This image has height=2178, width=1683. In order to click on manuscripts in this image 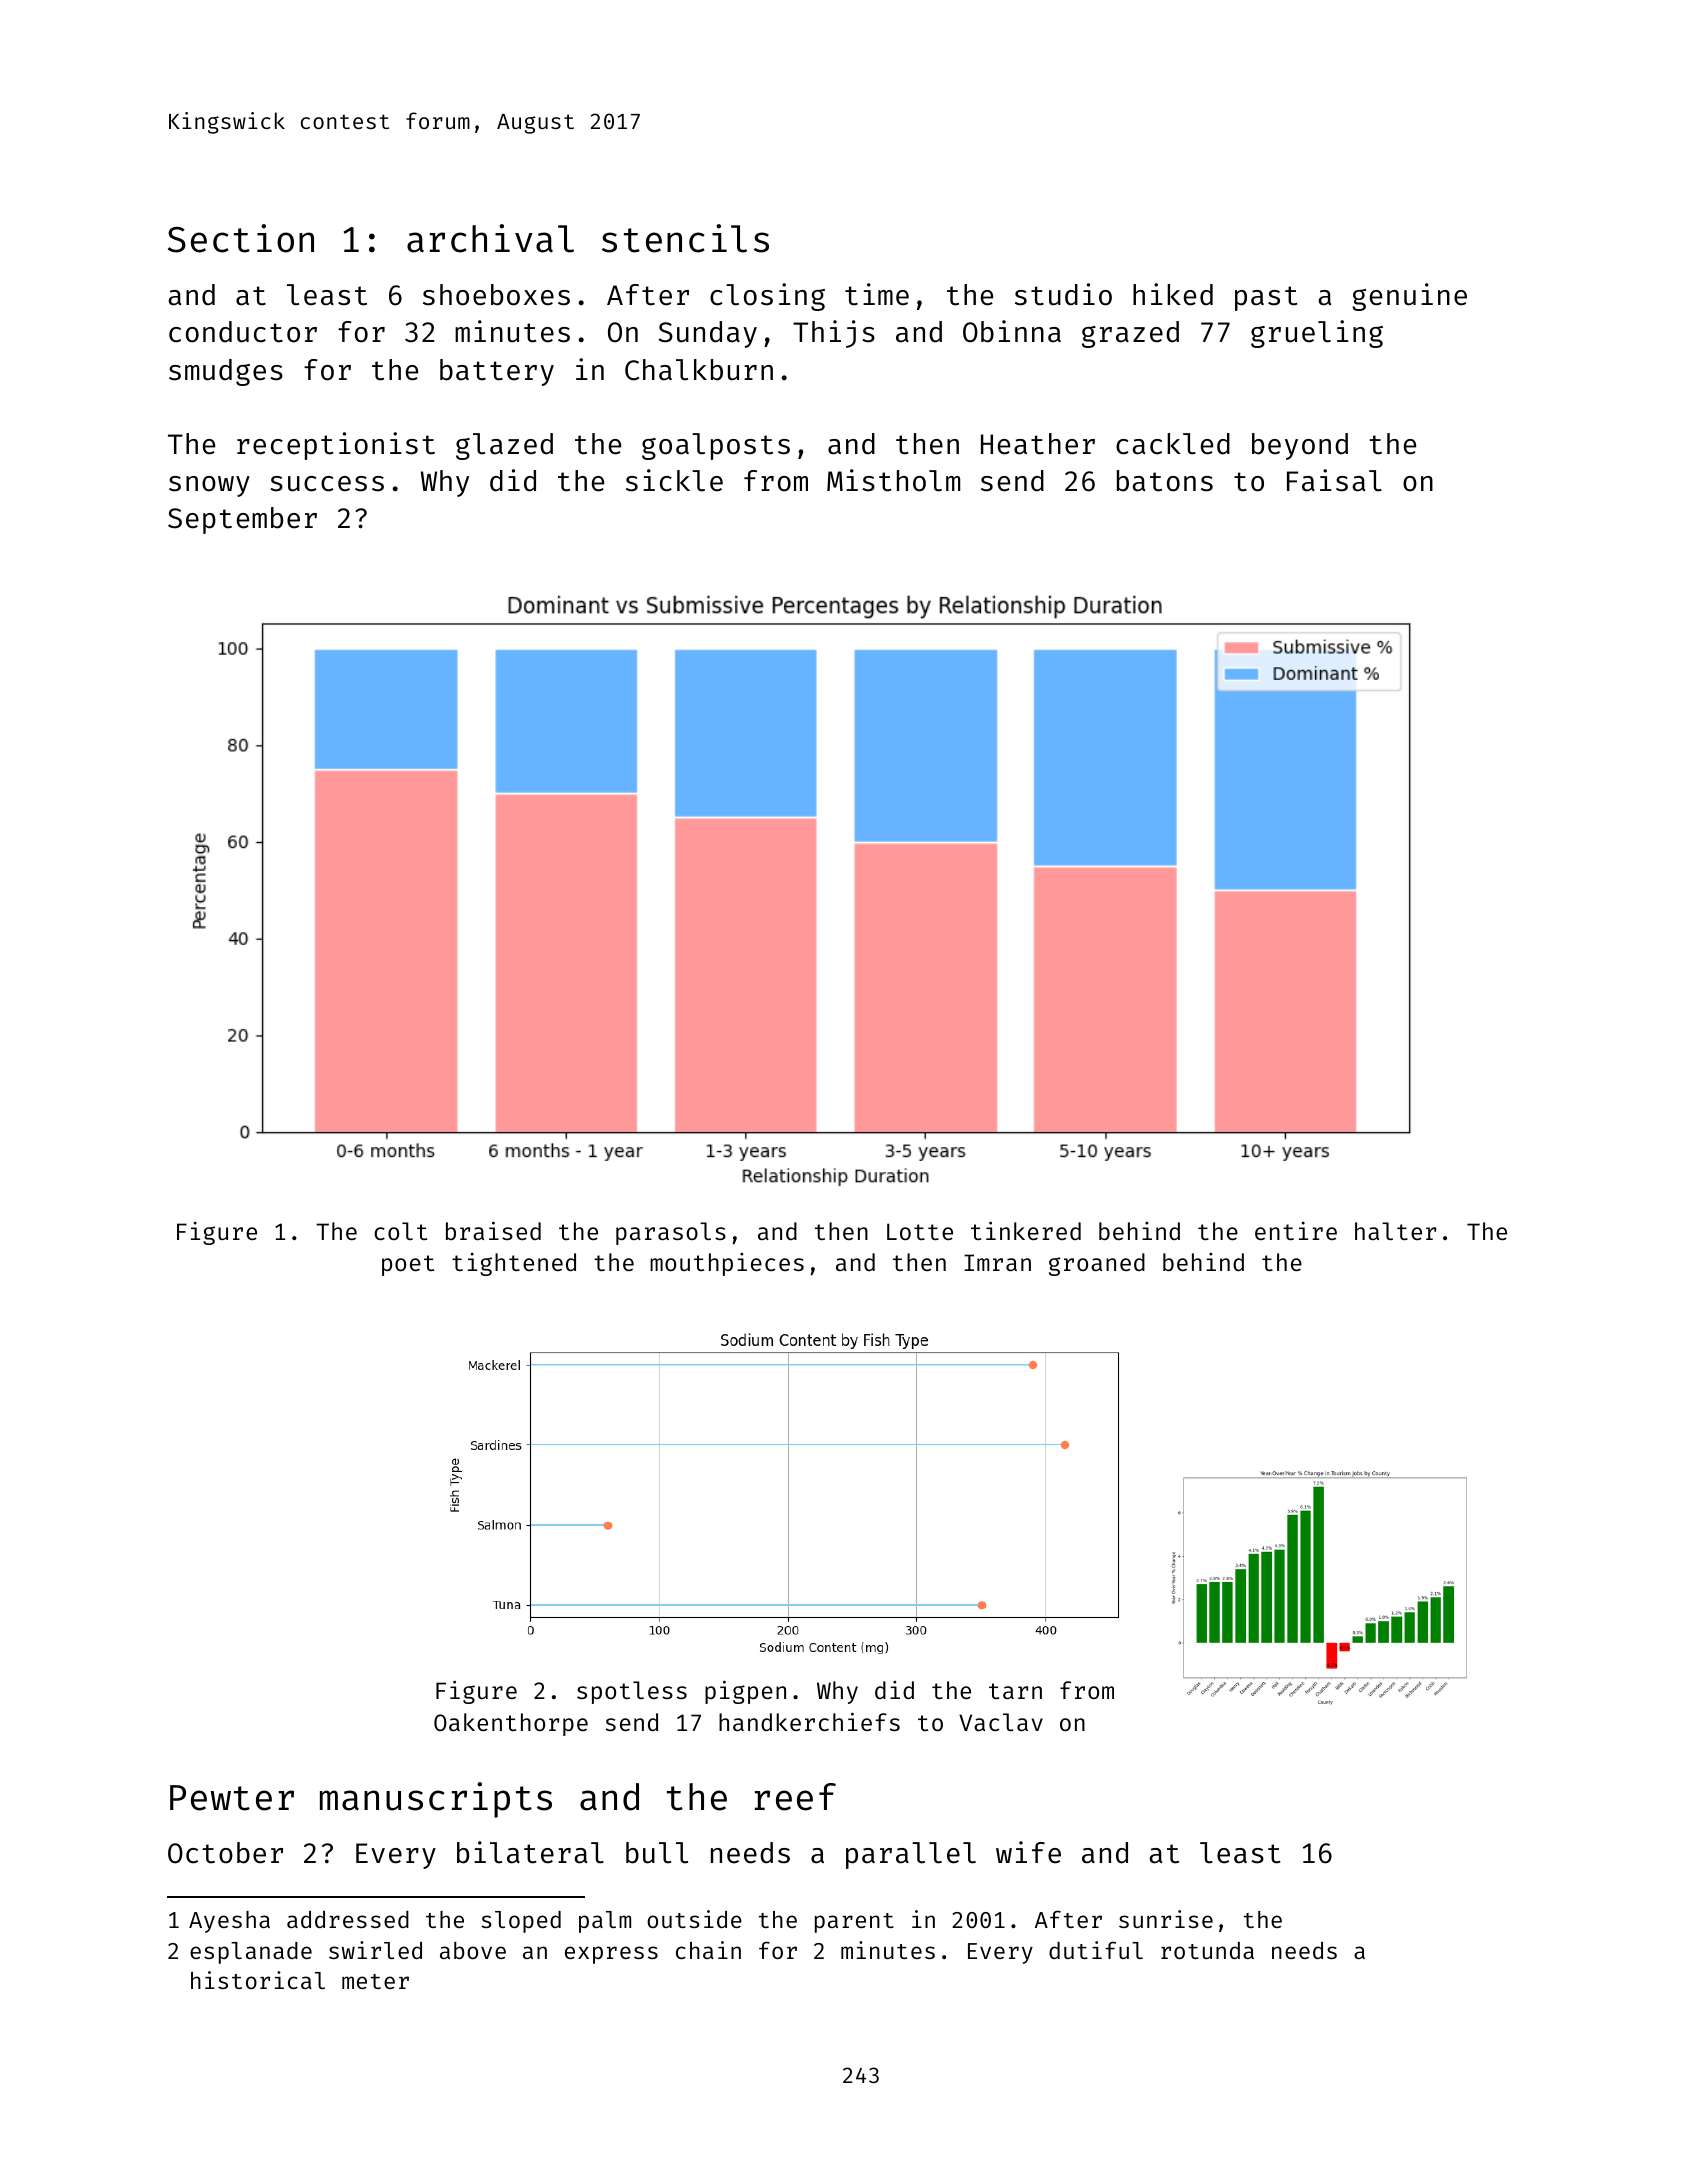, I will do `click(436, 1800)`.
